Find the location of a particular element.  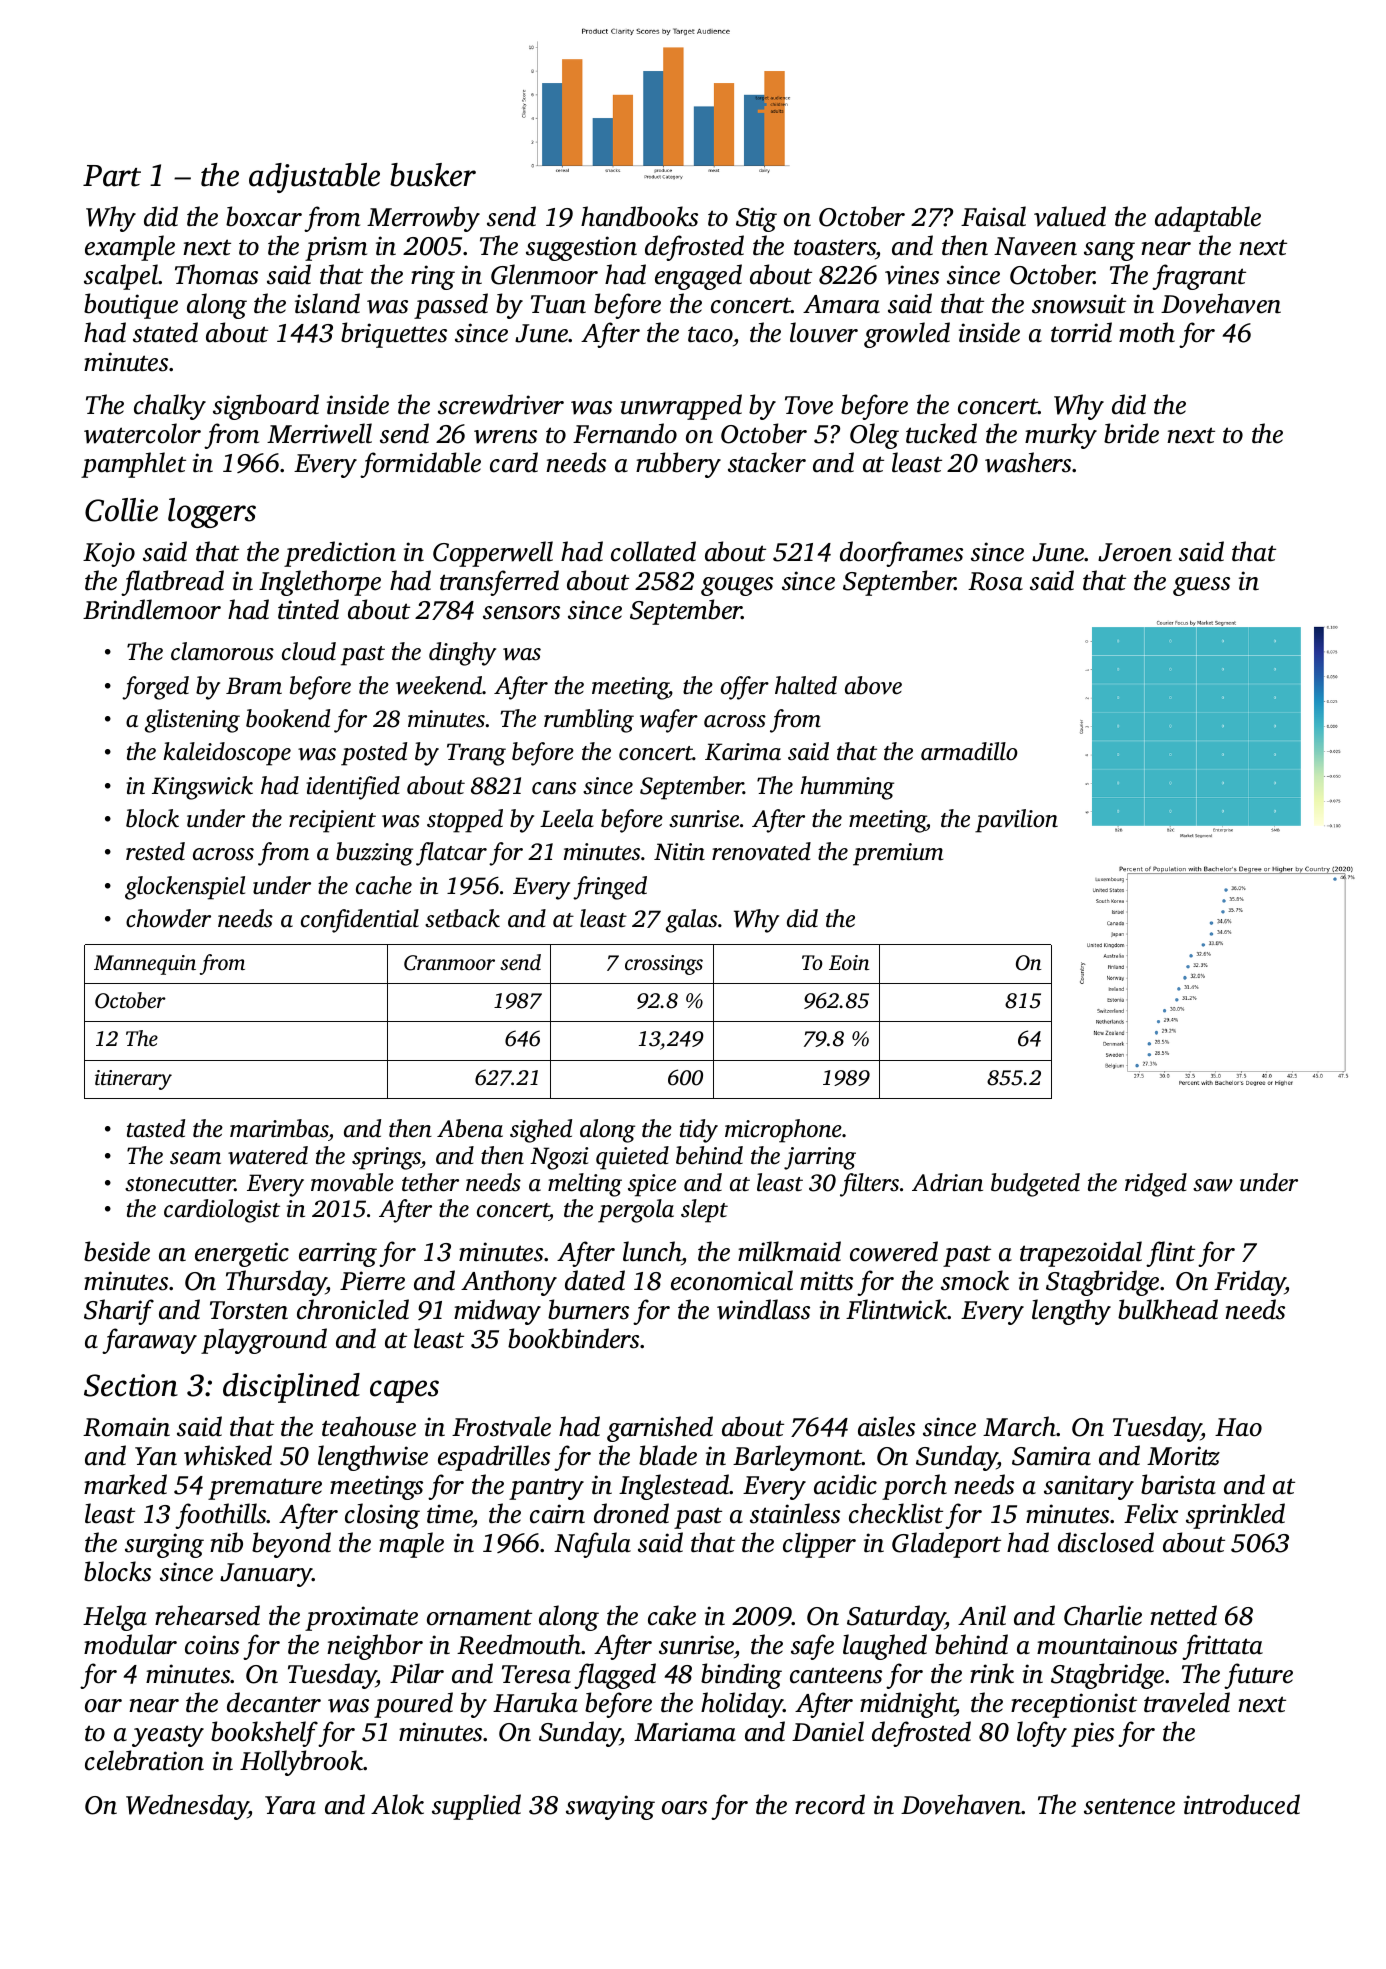

buzzing is located at coordinates (374, 854).
